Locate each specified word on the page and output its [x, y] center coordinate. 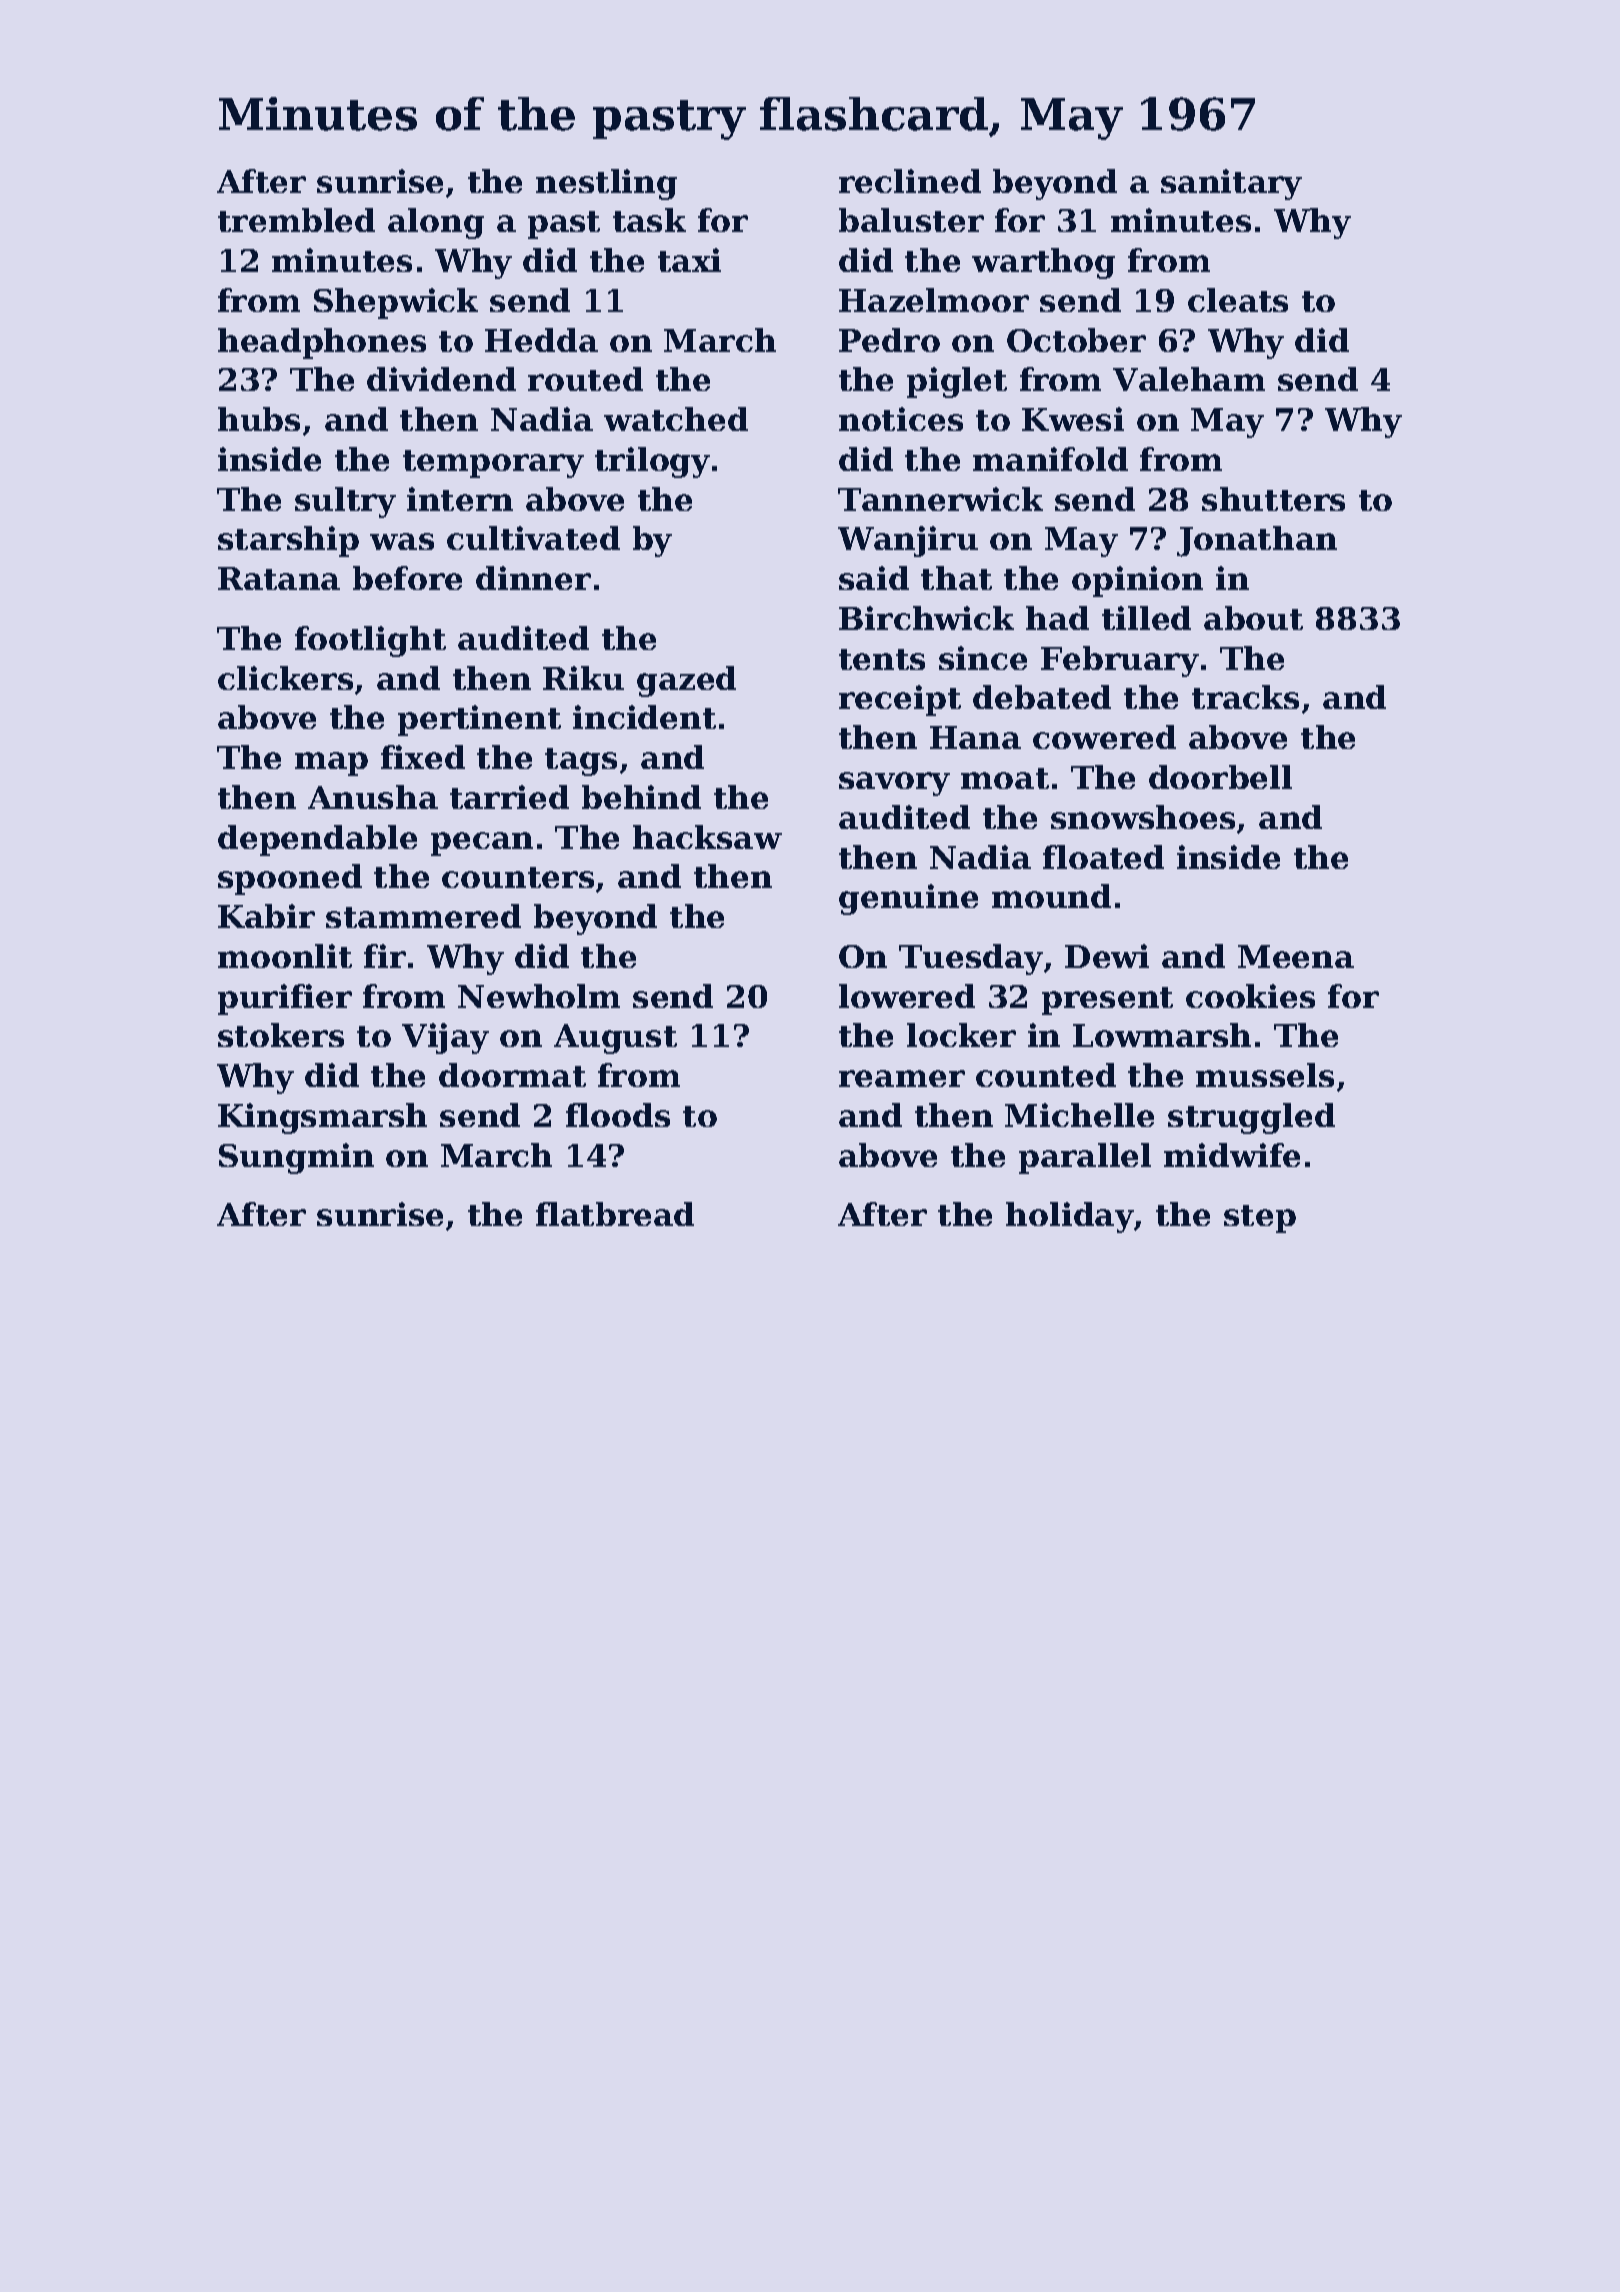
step [1260, 1219]
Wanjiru [908, 541]
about [1253, 618]
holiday [1070, 1217]
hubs [259, 419]
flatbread [615, 1214]
